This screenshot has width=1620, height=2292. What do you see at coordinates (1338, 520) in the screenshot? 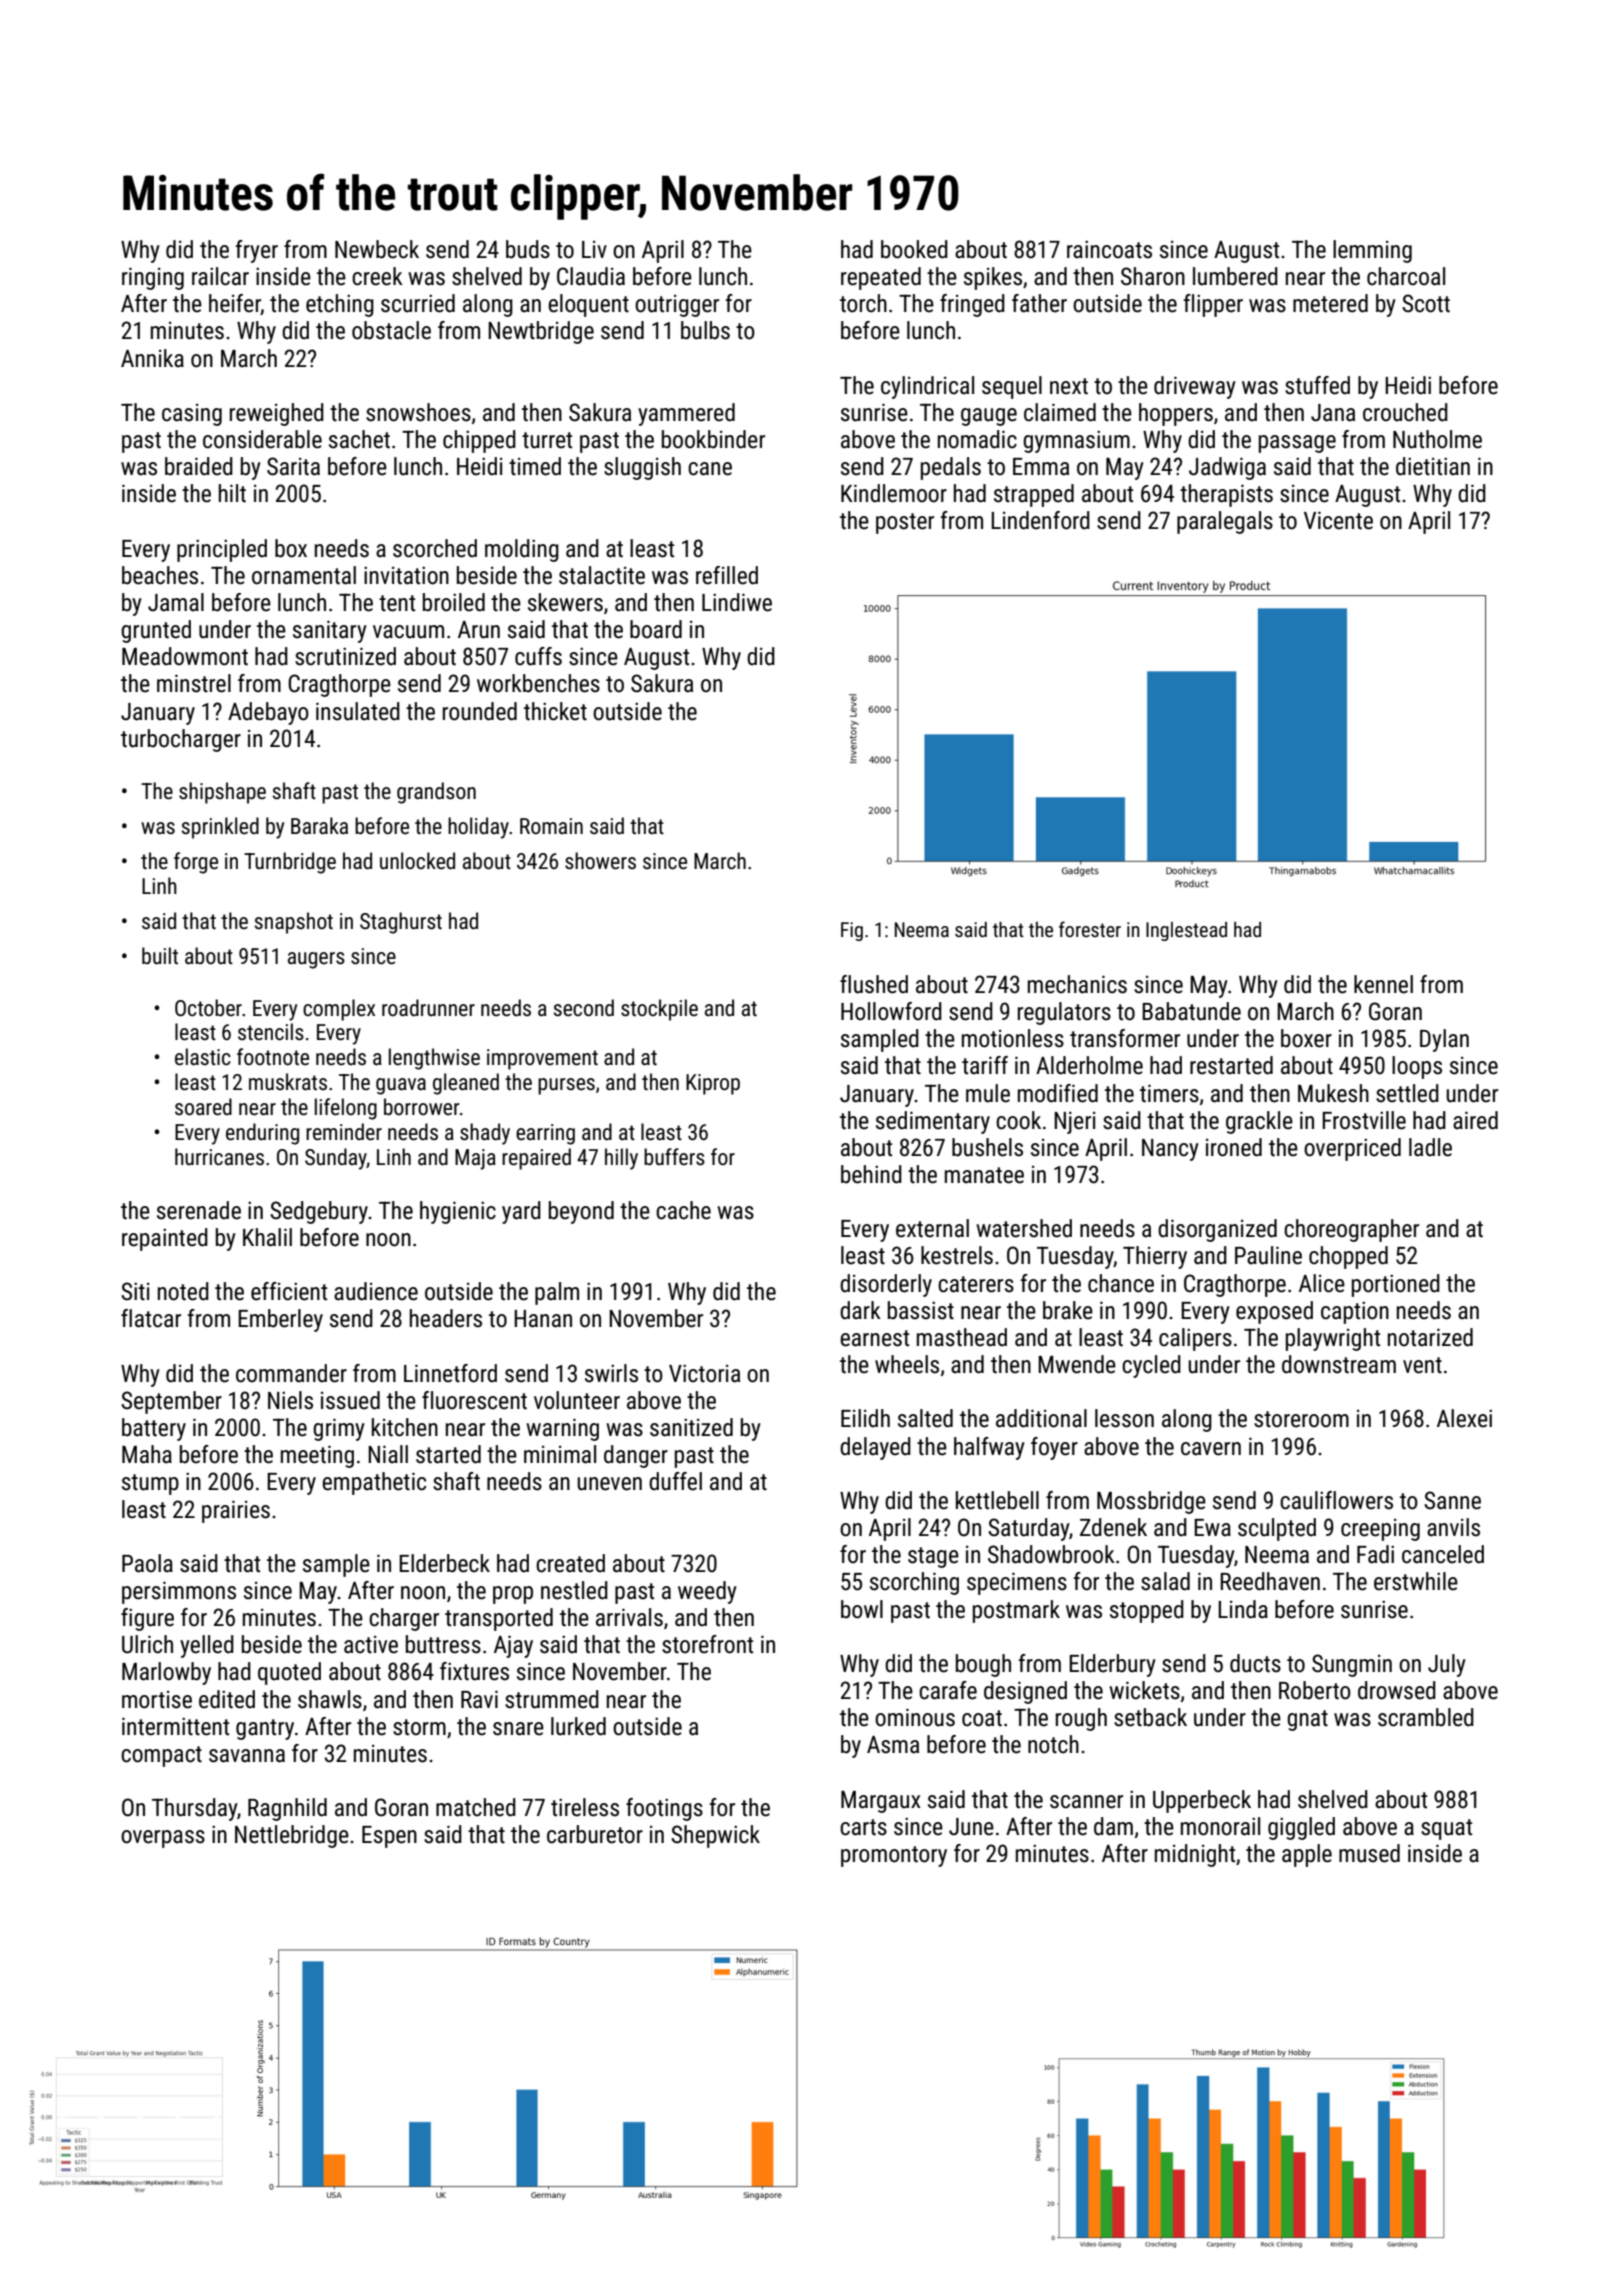
I see `Vicente` at bounding box center [1338, 520].
